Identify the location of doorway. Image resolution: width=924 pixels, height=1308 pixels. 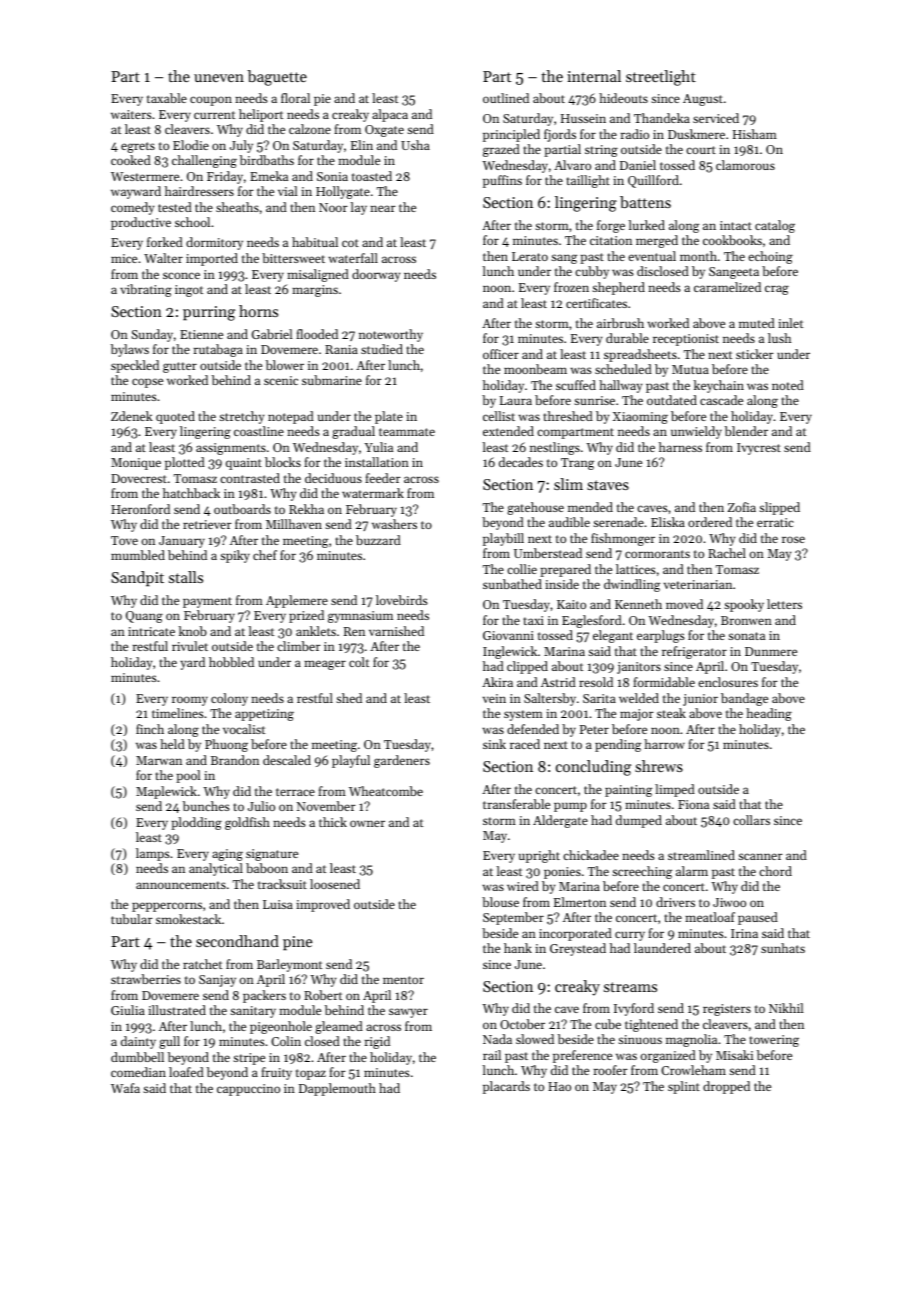
(376, 275).
